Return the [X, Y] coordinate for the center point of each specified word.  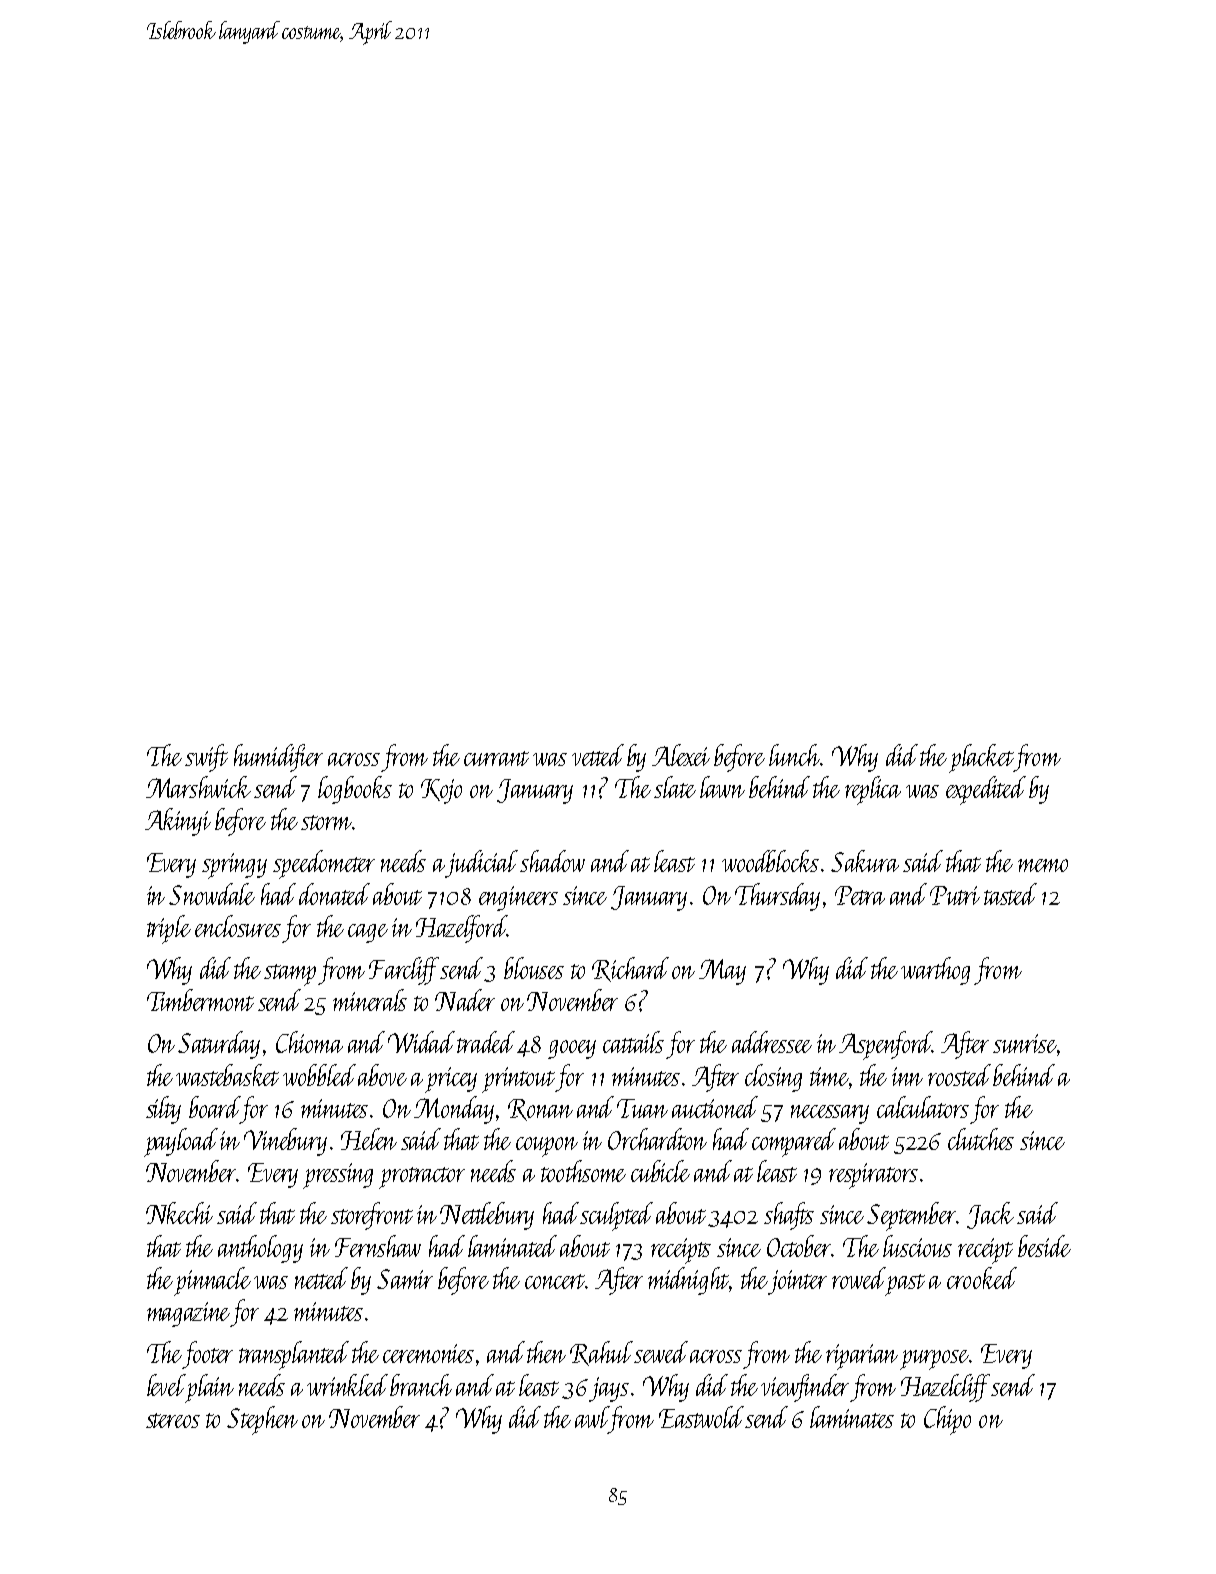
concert [555, 1281]
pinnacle [212, 1281]
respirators [873, 1176]
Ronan [540, 1110]
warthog [935, 971]
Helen [369, 1139]
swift [206, 758]
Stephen [262, 1420]
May [722, 972]
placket [981, 758]
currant [496, 758]
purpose [935, 1360]
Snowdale [212, 894]
